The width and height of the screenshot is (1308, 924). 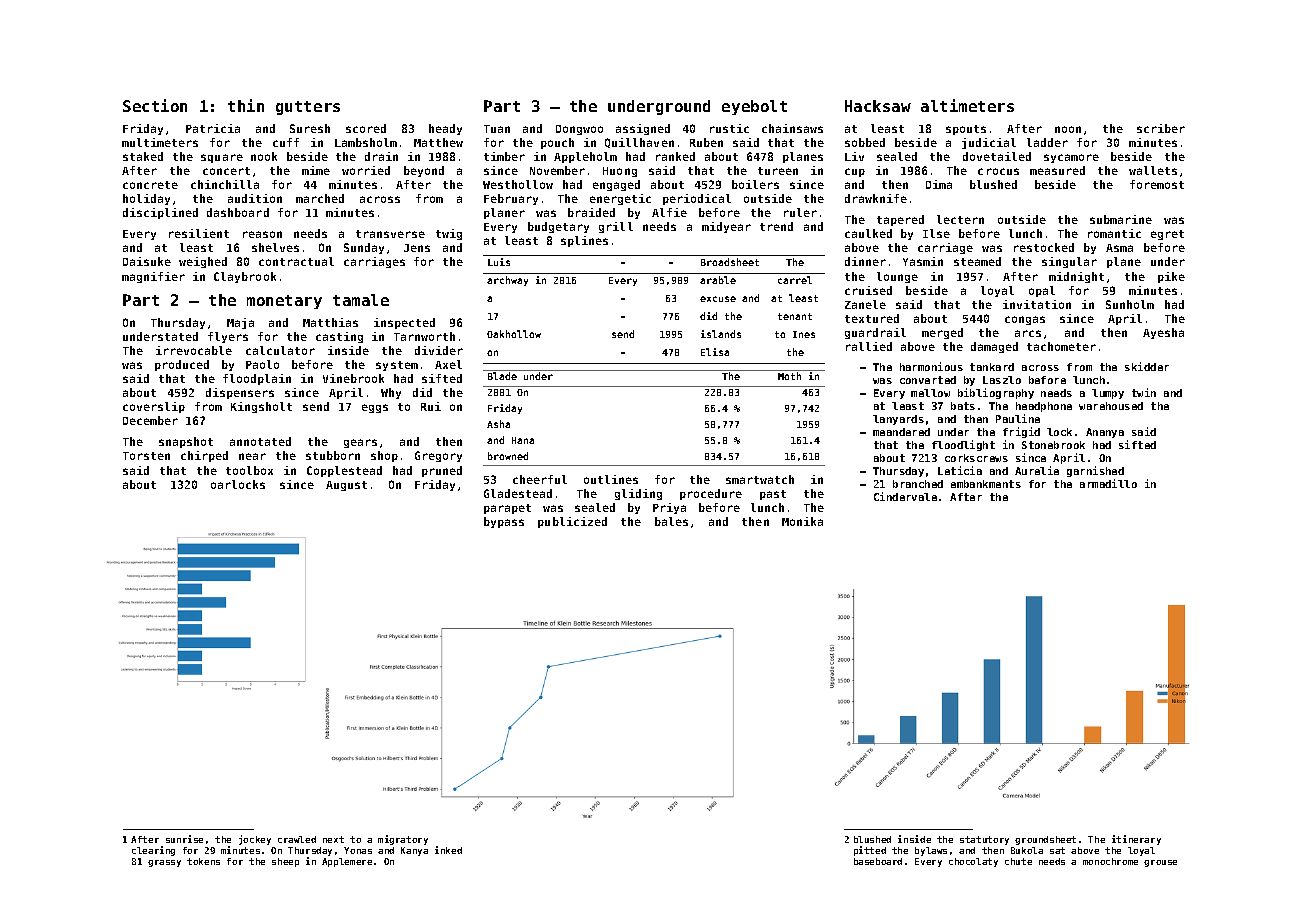 What do you see at coordinates (344, 471) in the screenshot?
I see `Copplestead` at bounding box center [344, 471].
